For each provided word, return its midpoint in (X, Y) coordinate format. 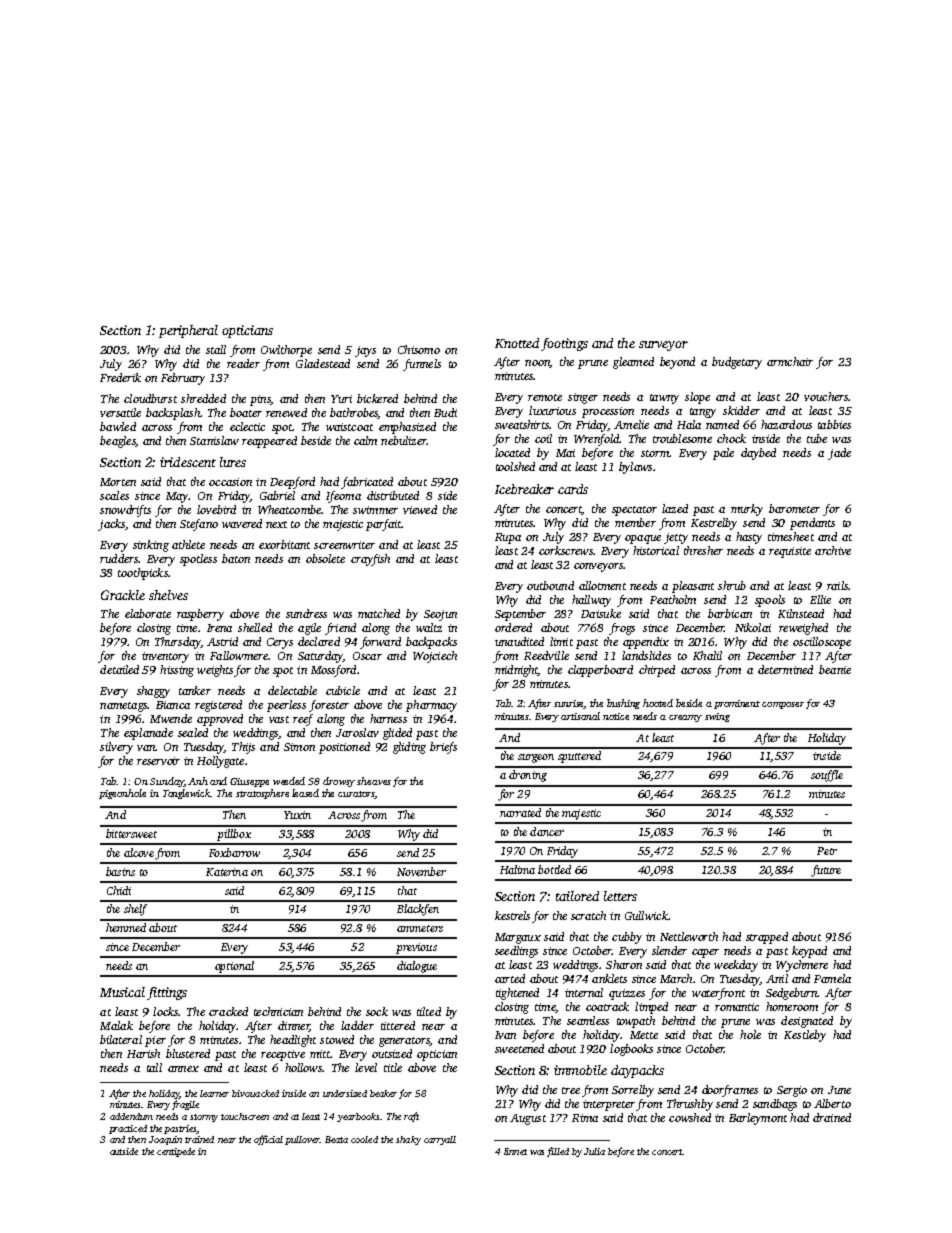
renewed (286, 412)
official (268, 1140)
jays (365, 351)
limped (651, 1008)
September (520, 615)
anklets (609, 978)
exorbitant (284, 544)
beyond (677, 363)
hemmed (126, 927)
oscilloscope (822, 643)
